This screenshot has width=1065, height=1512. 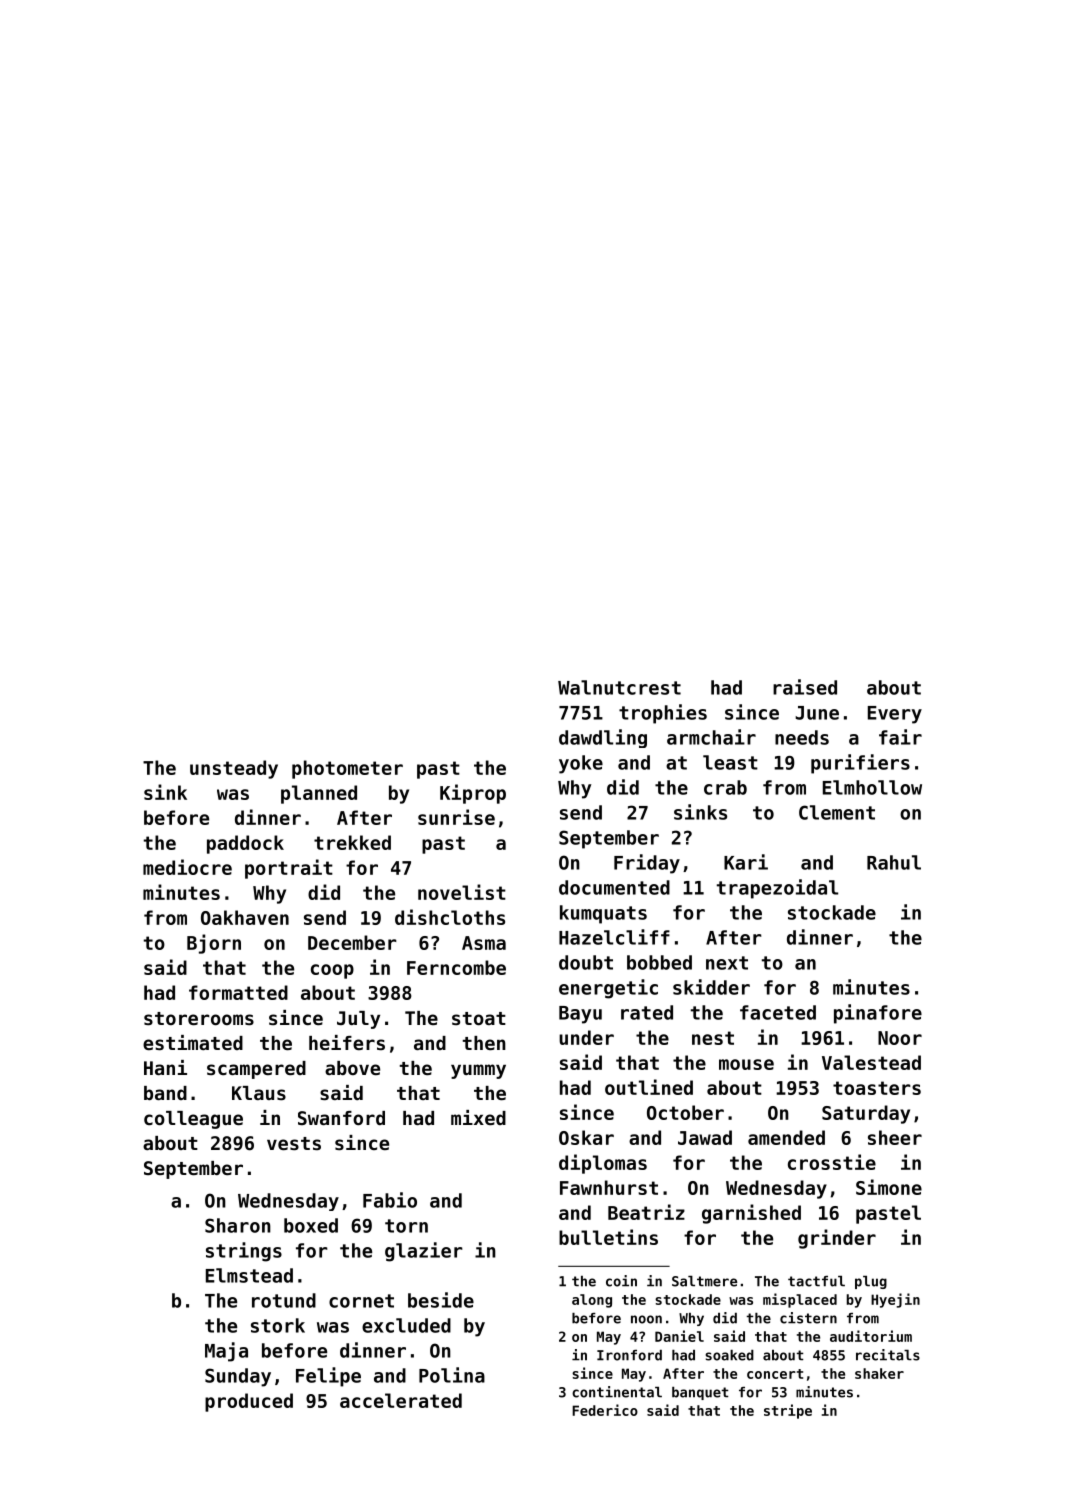 I want to click on Maja, so click(x=226, y=1352).
